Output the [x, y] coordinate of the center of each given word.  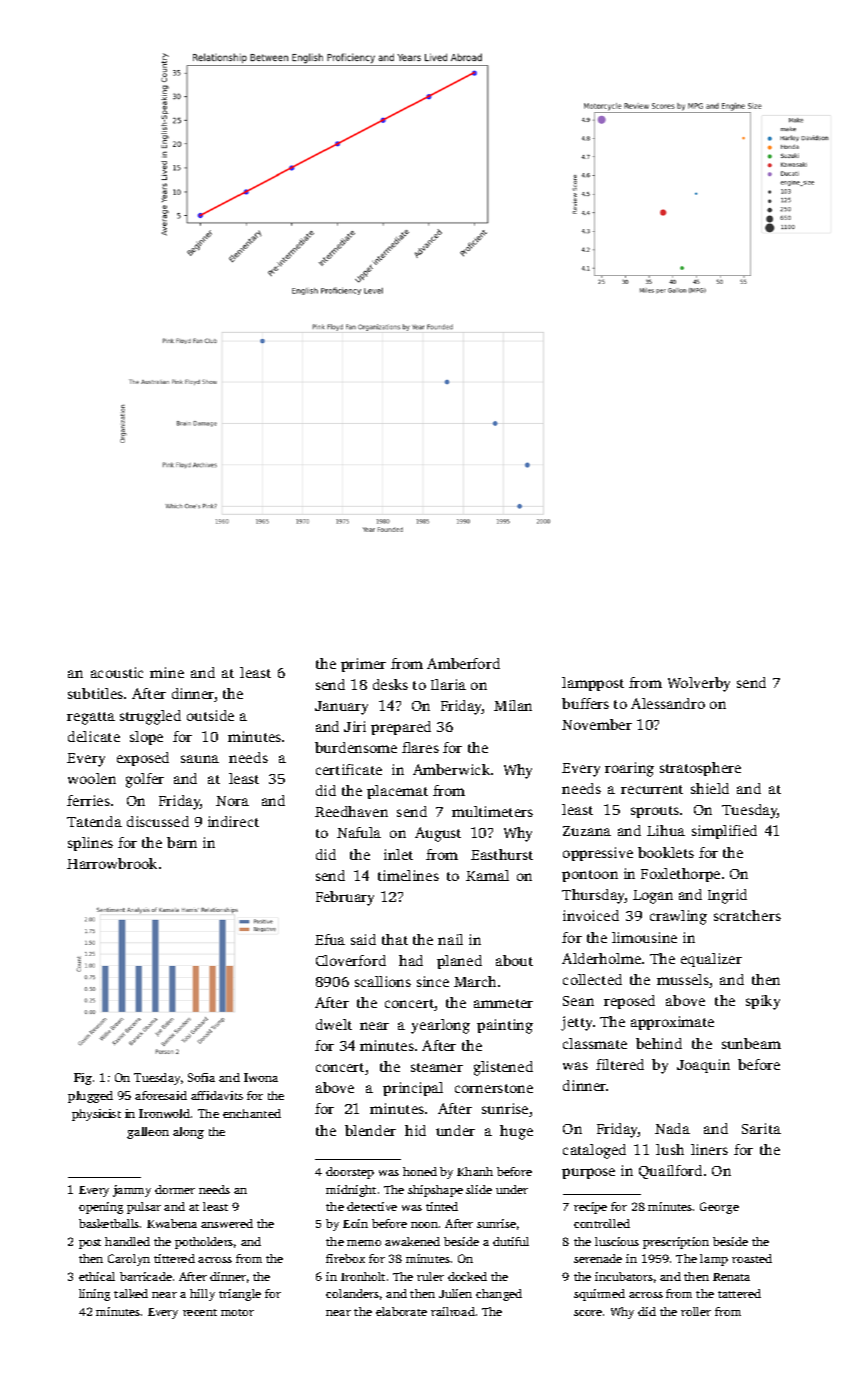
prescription [676, 1243]
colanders [352, 1293]
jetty [576, 1023]
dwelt [334, 1024]
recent [200, 1312]
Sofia [201, 1077]
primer [363, 665]
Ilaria [448, 684]
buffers [585, 703]
